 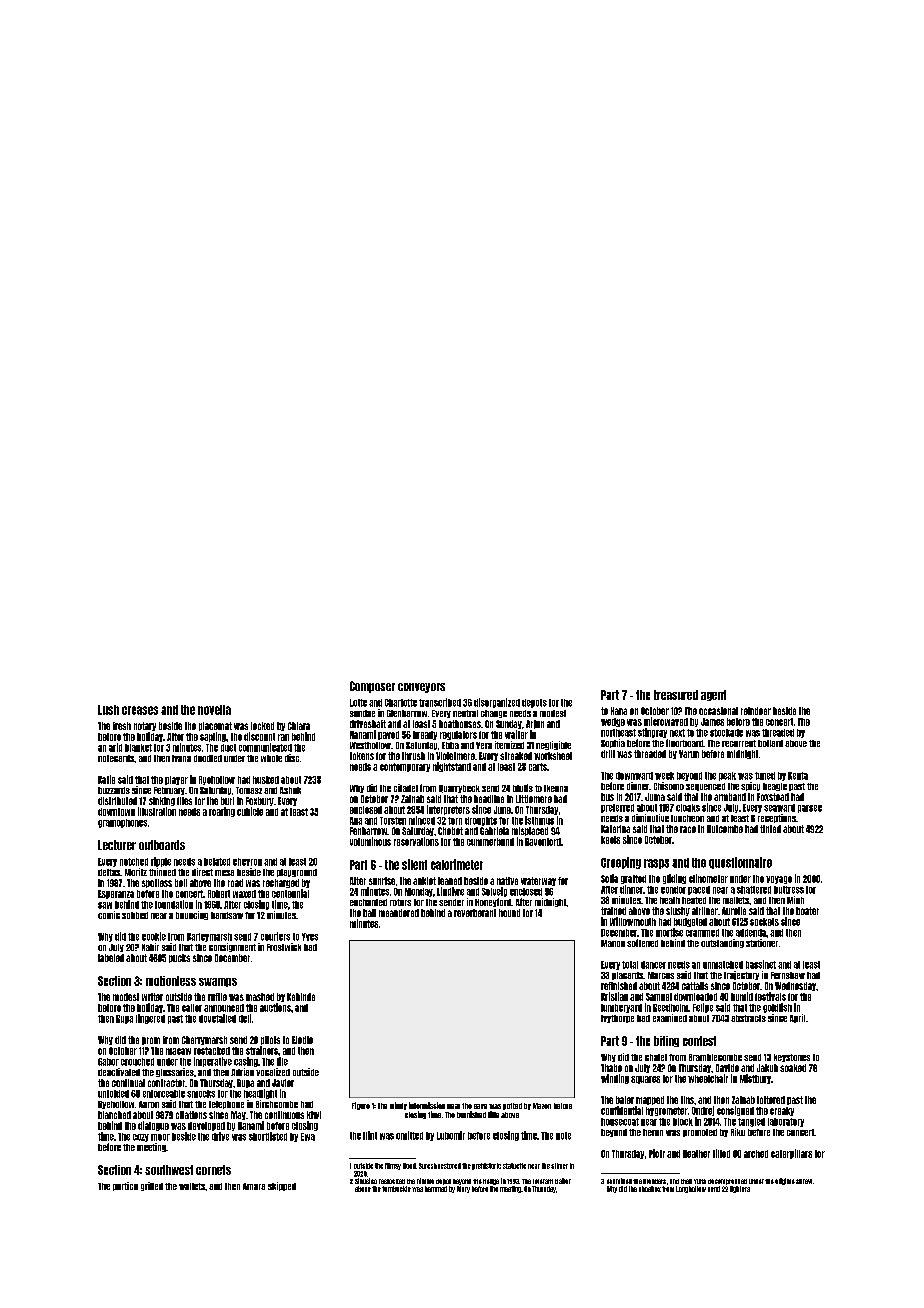 What do you see at coordinates (542, 1106) in the document?
I see `Mazen` at bounding box center [542, 1106].
